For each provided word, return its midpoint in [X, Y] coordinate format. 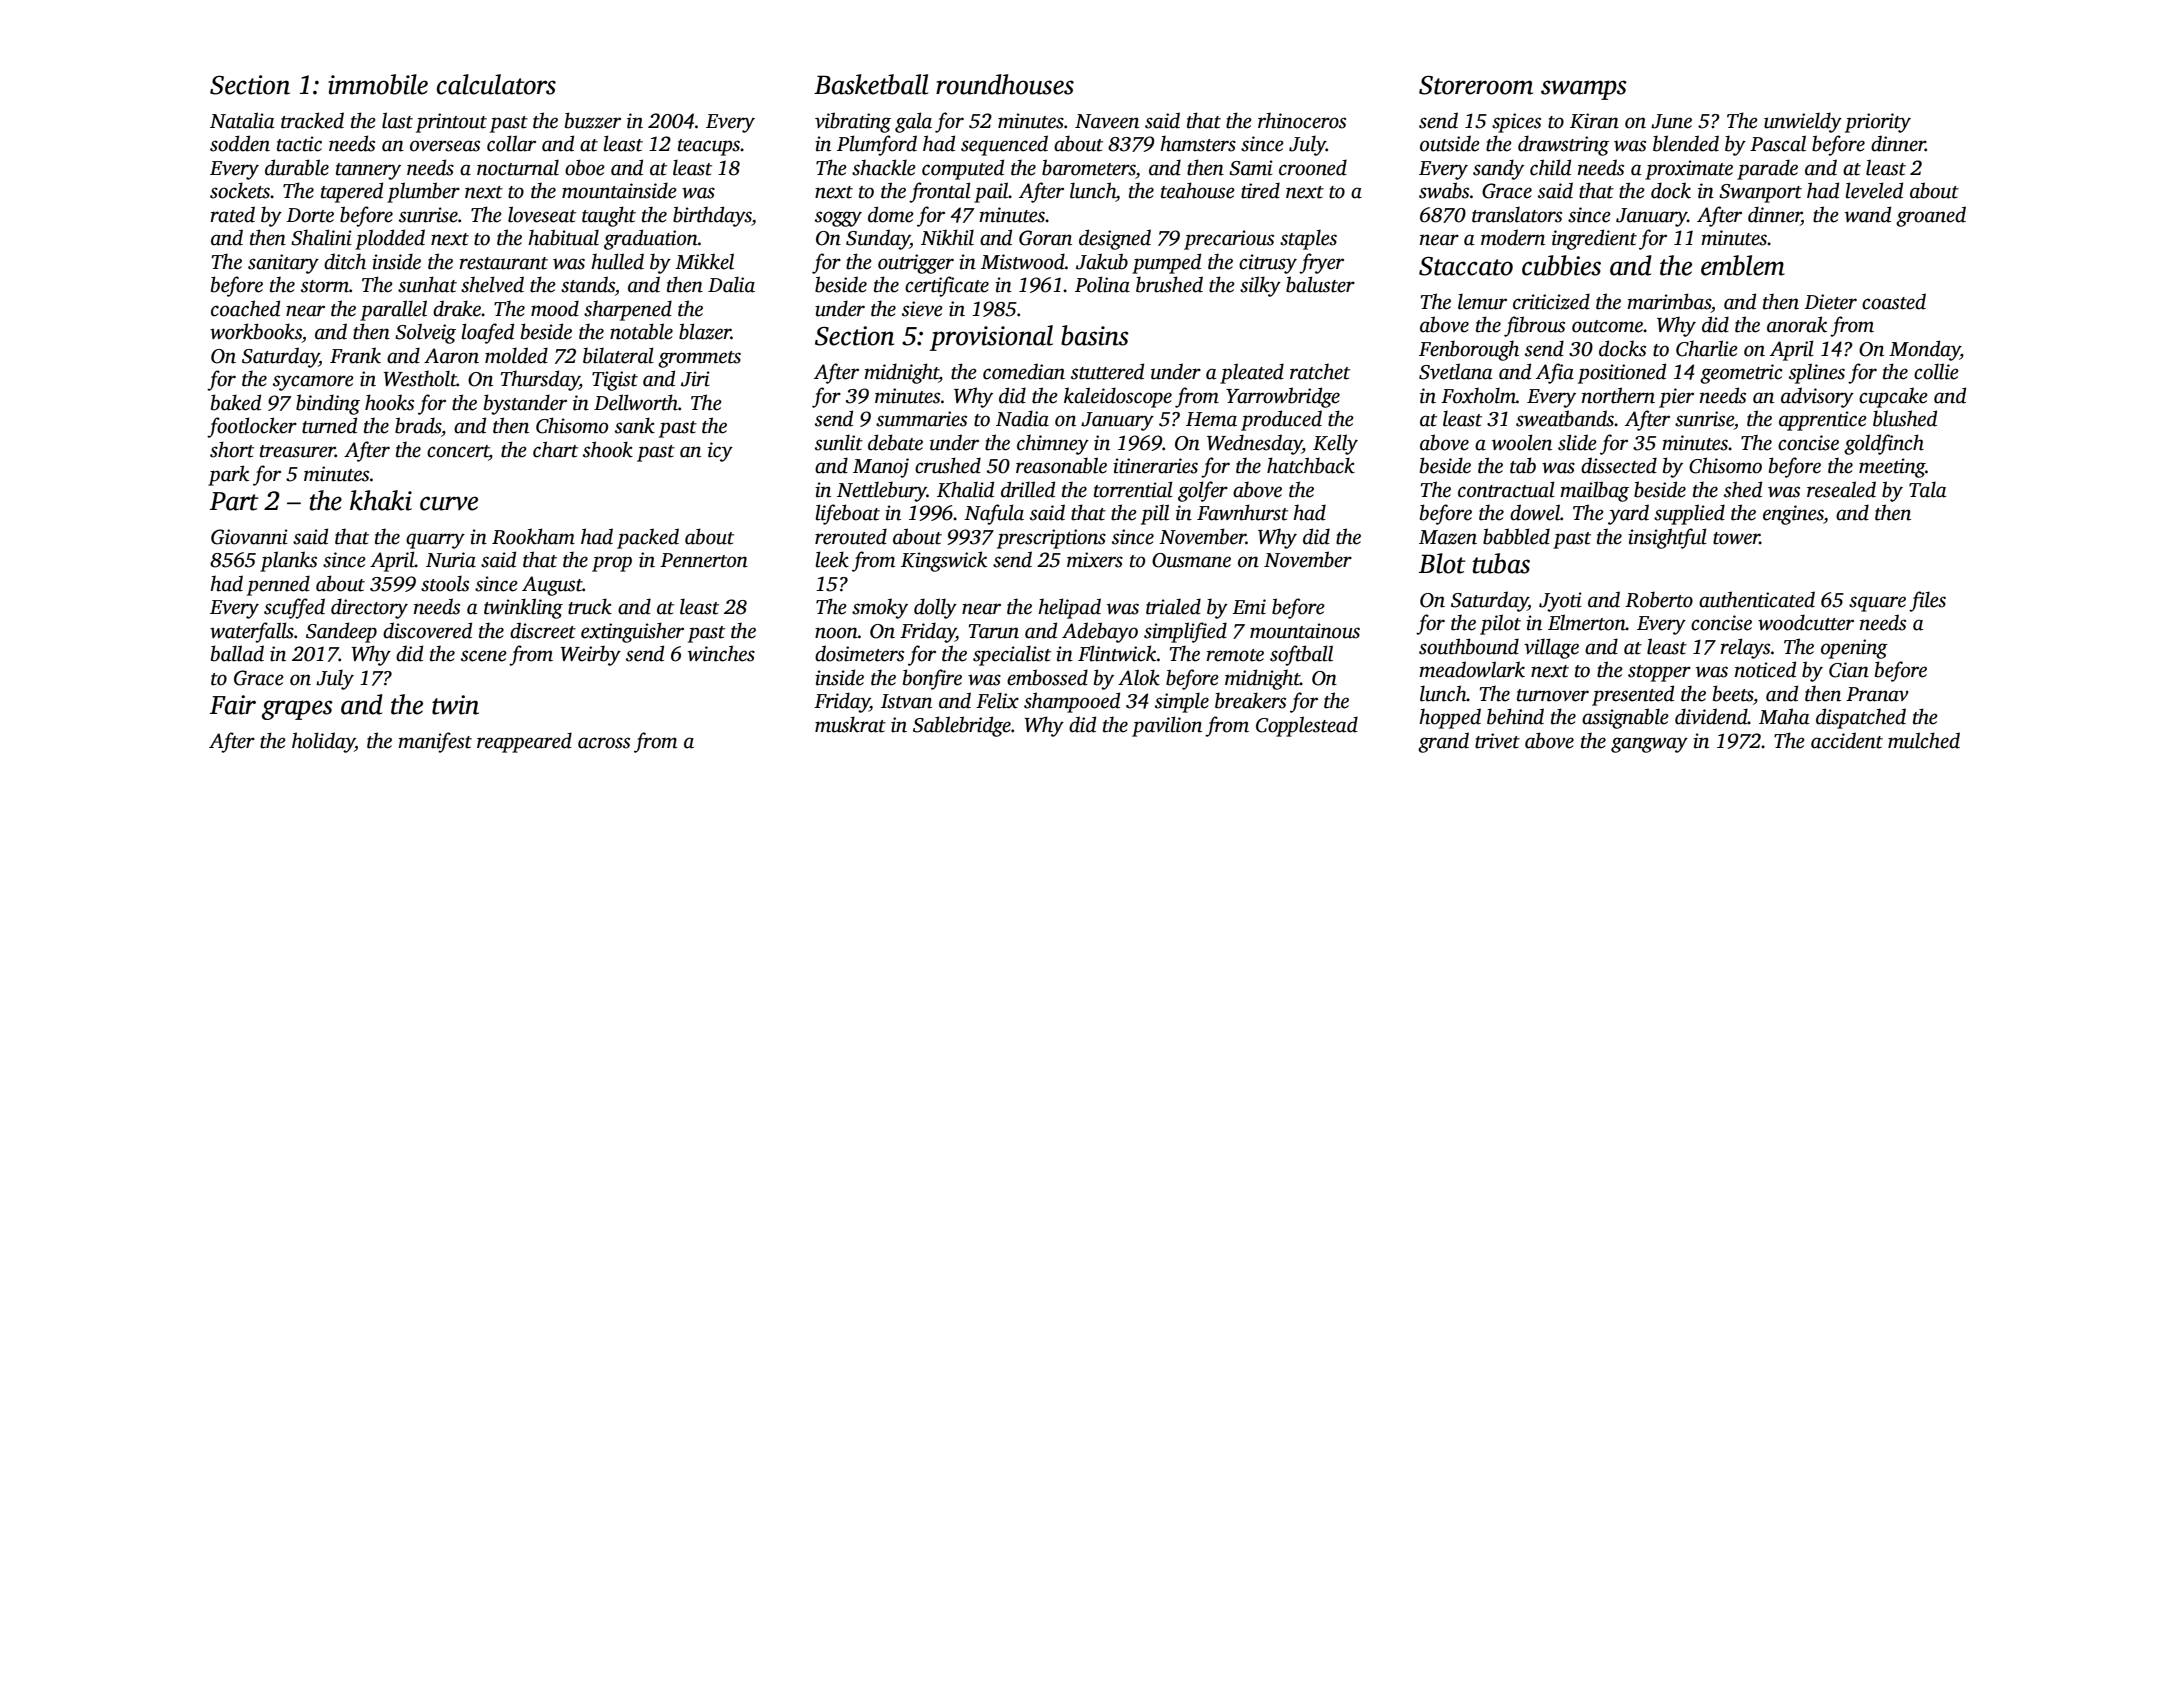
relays [1745, 648]
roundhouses [1005, 84]
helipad [1069, 608]
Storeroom [1476, 85]
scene [484, 656]
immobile [378, 84]
